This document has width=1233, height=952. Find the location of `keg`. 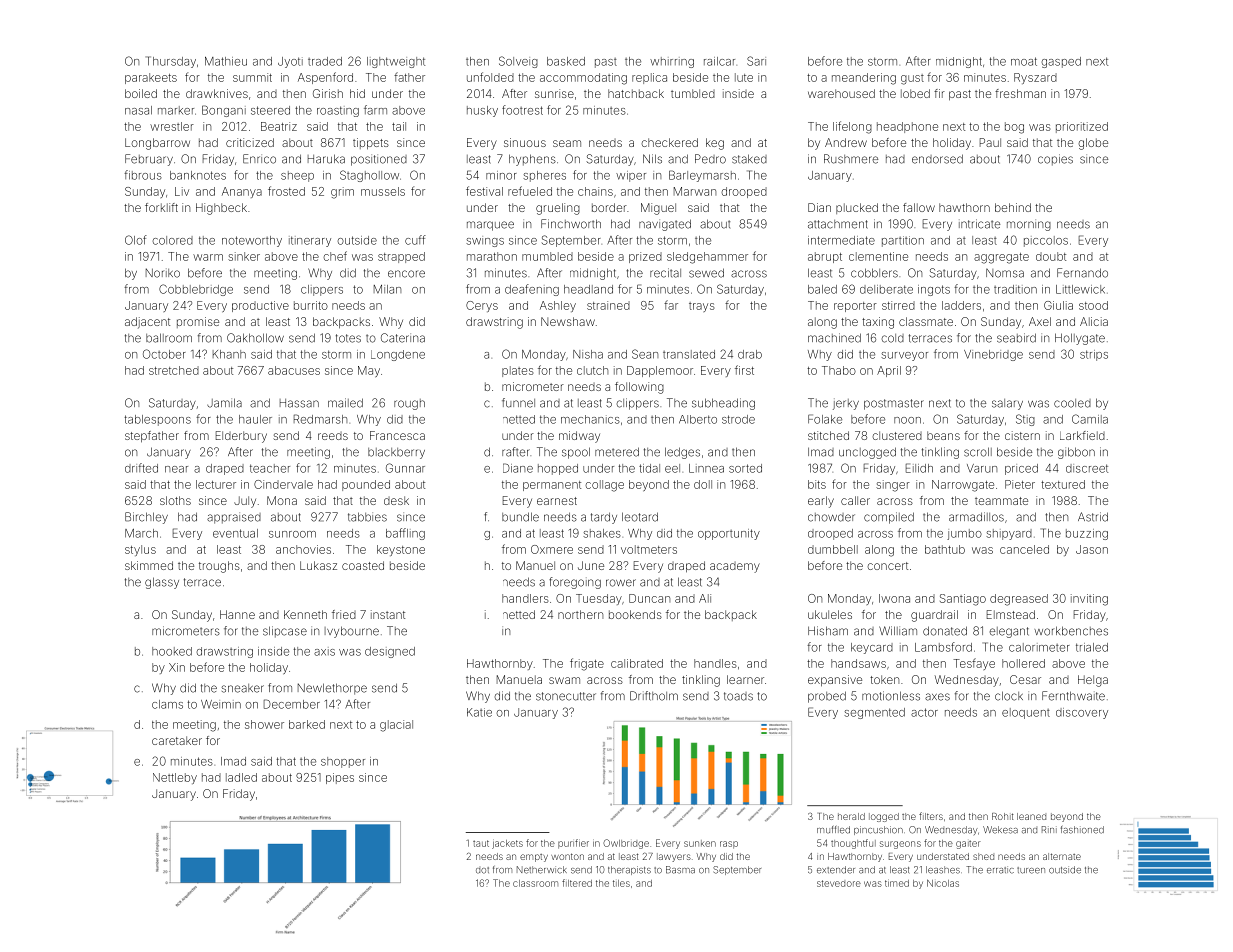

keg is located at coordinates (715, 144).
